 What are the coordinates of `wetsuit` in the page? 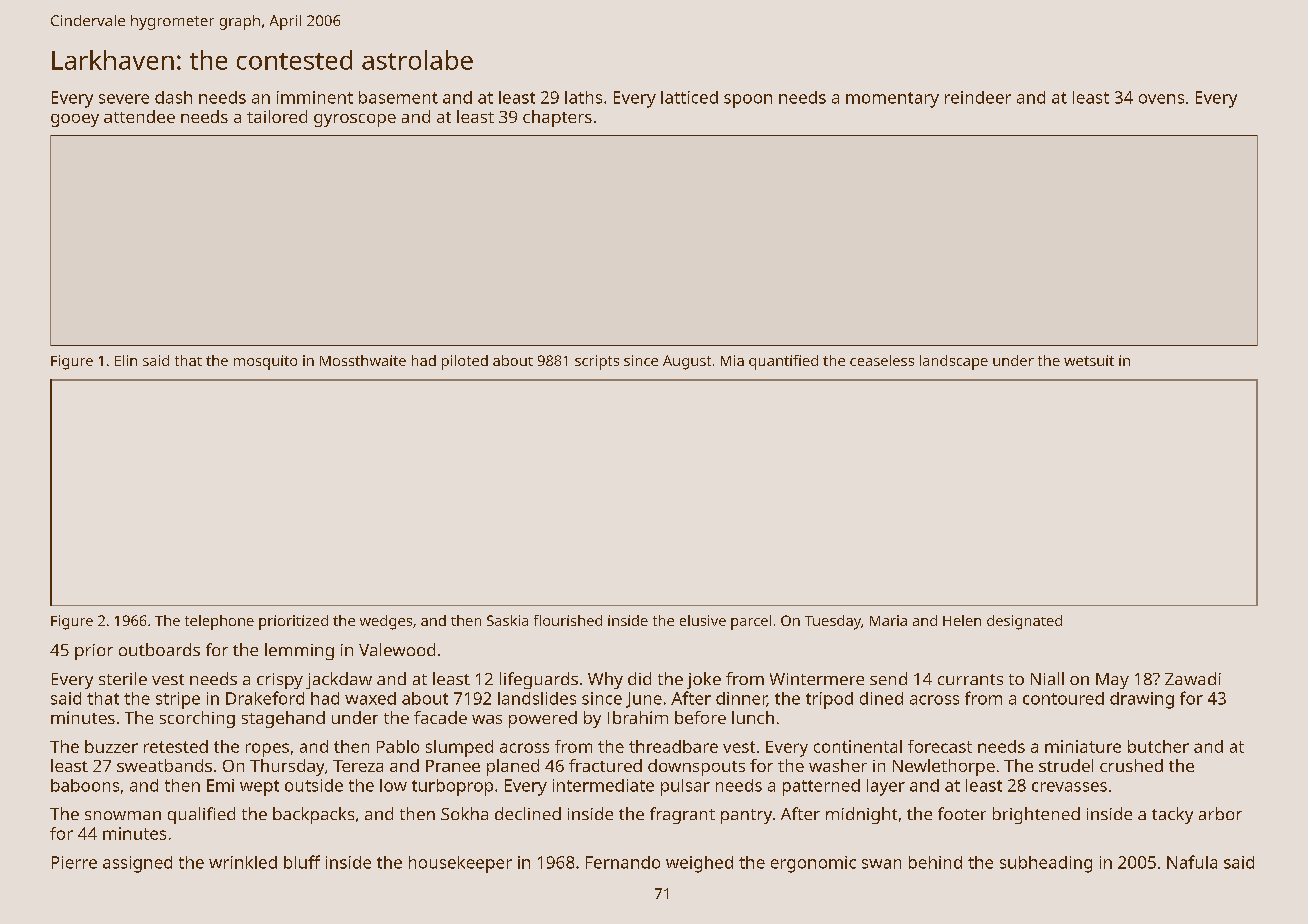 It's located at (1089, 360).
